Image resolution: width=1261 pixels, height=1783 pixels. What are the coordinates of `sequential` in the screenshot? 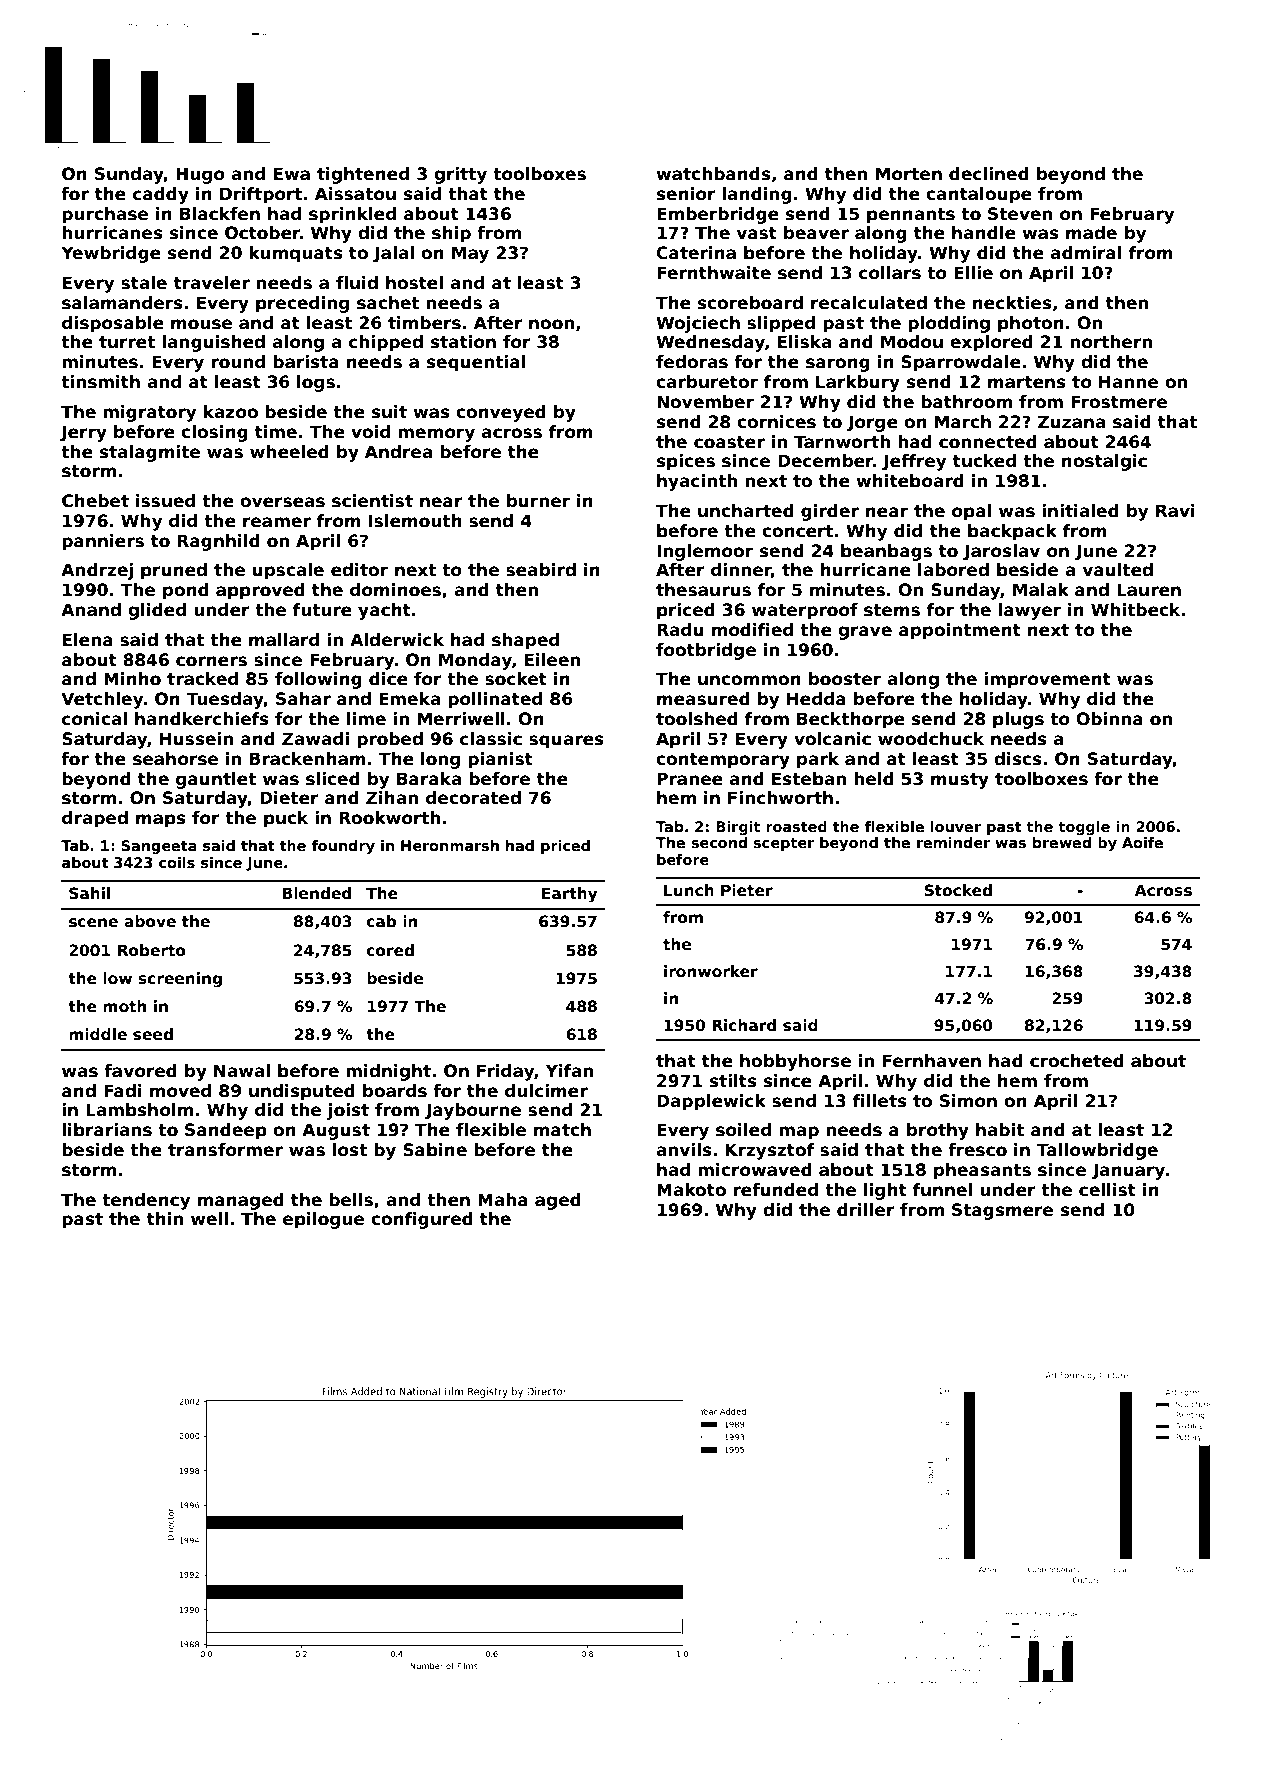 It's located at (476, 363).
